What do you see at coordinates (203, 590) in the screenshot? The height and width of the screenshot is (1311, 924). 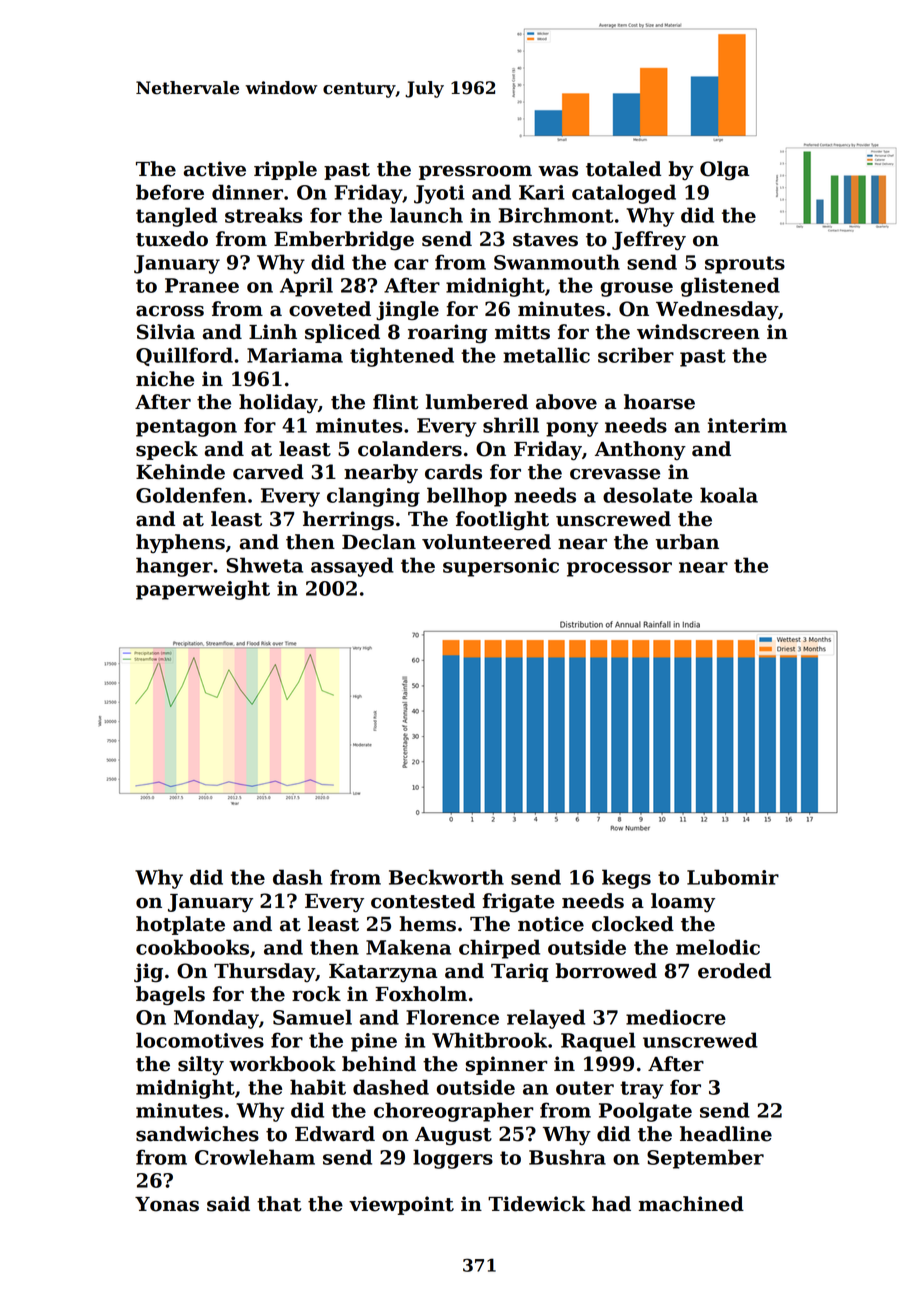 I see `paperweight` at bounding box center [203, 590].
